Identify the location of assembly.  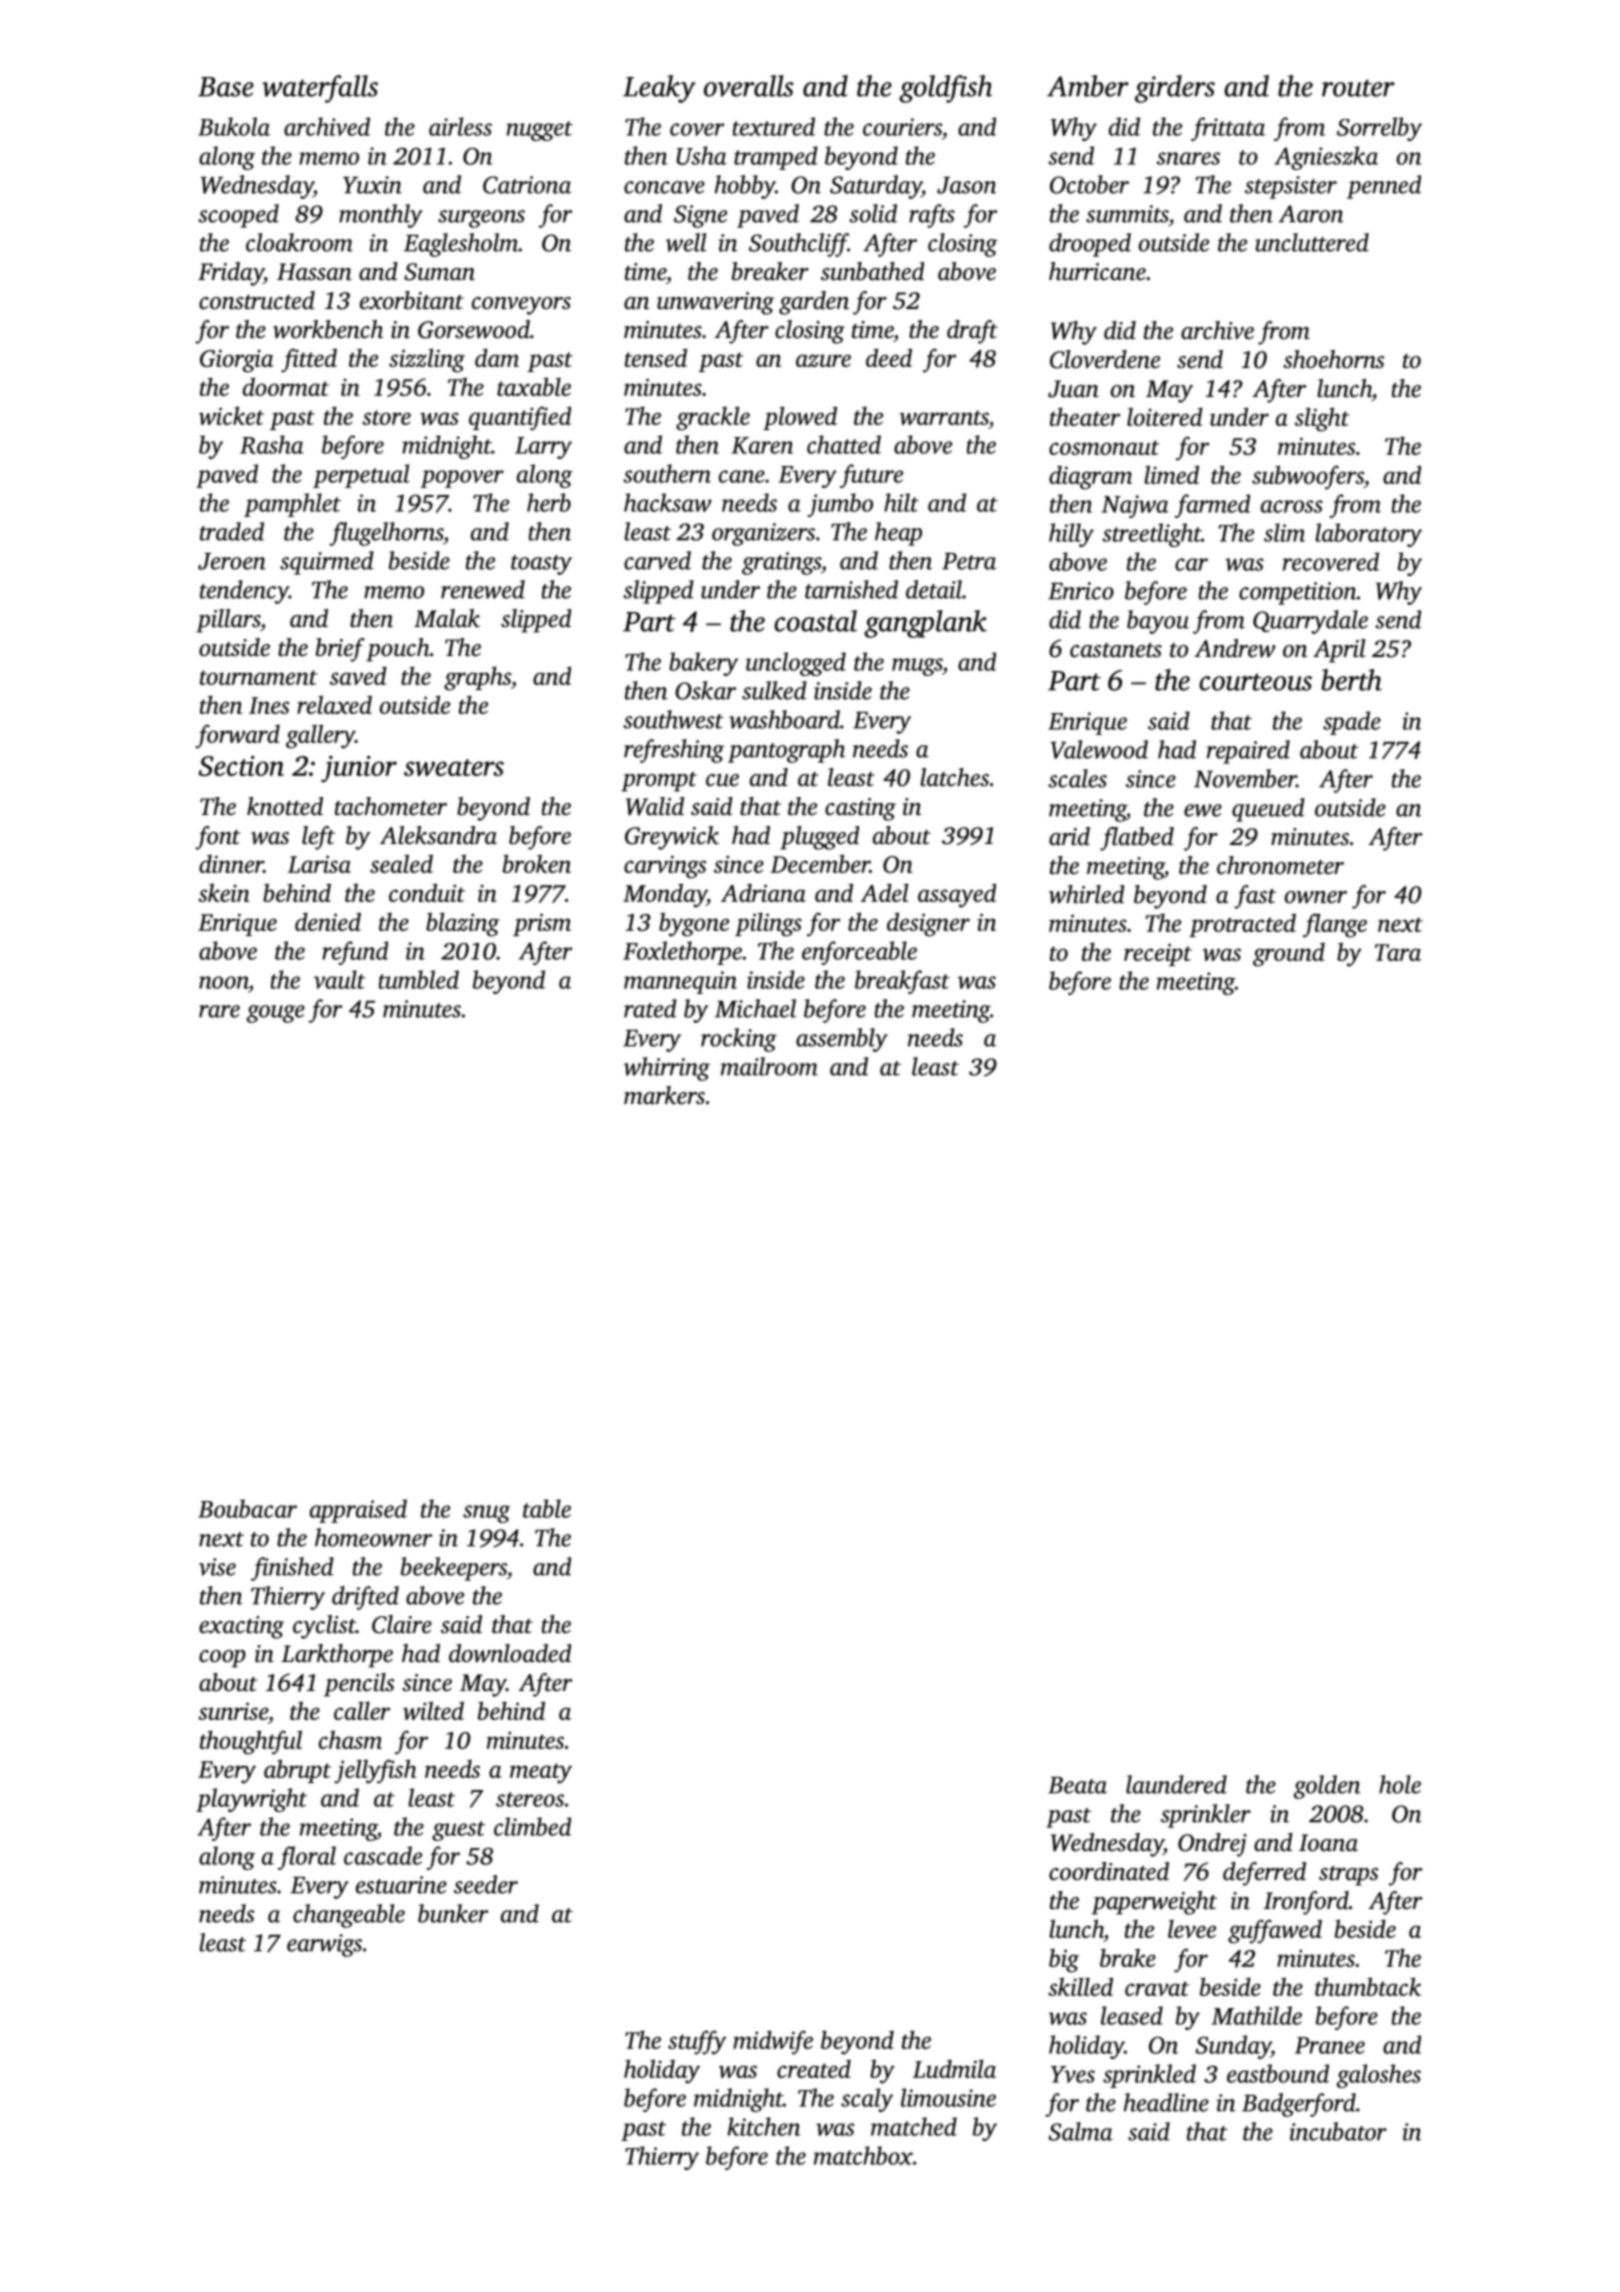
(842, 1040).
